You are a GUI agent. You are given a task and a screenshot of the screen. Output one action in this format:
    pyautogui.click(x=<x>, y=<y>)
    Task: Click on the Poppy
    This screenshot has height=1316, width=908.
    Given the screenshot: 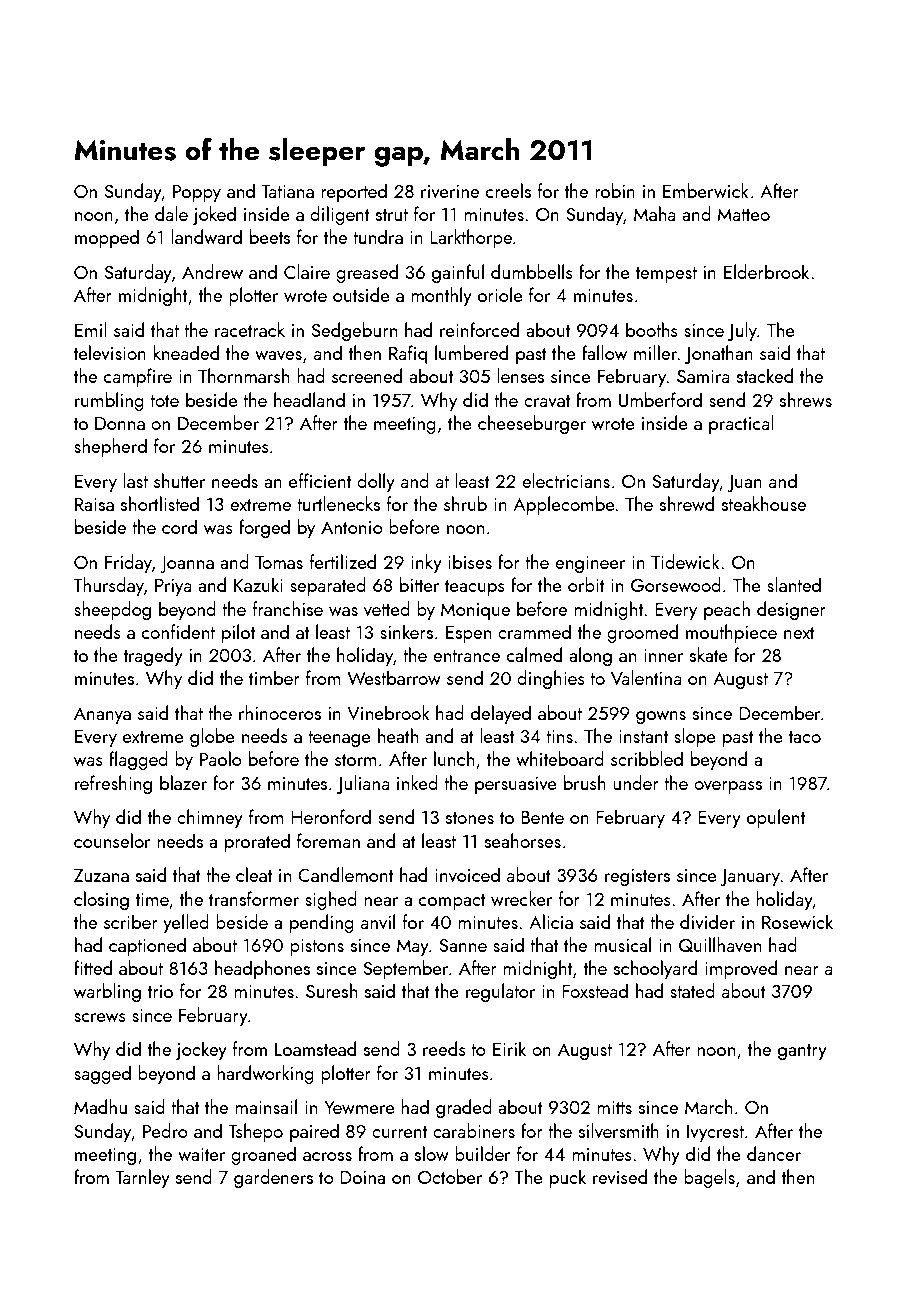 What is the action you would take?
    pyautogui.click(x=197, y=193)
